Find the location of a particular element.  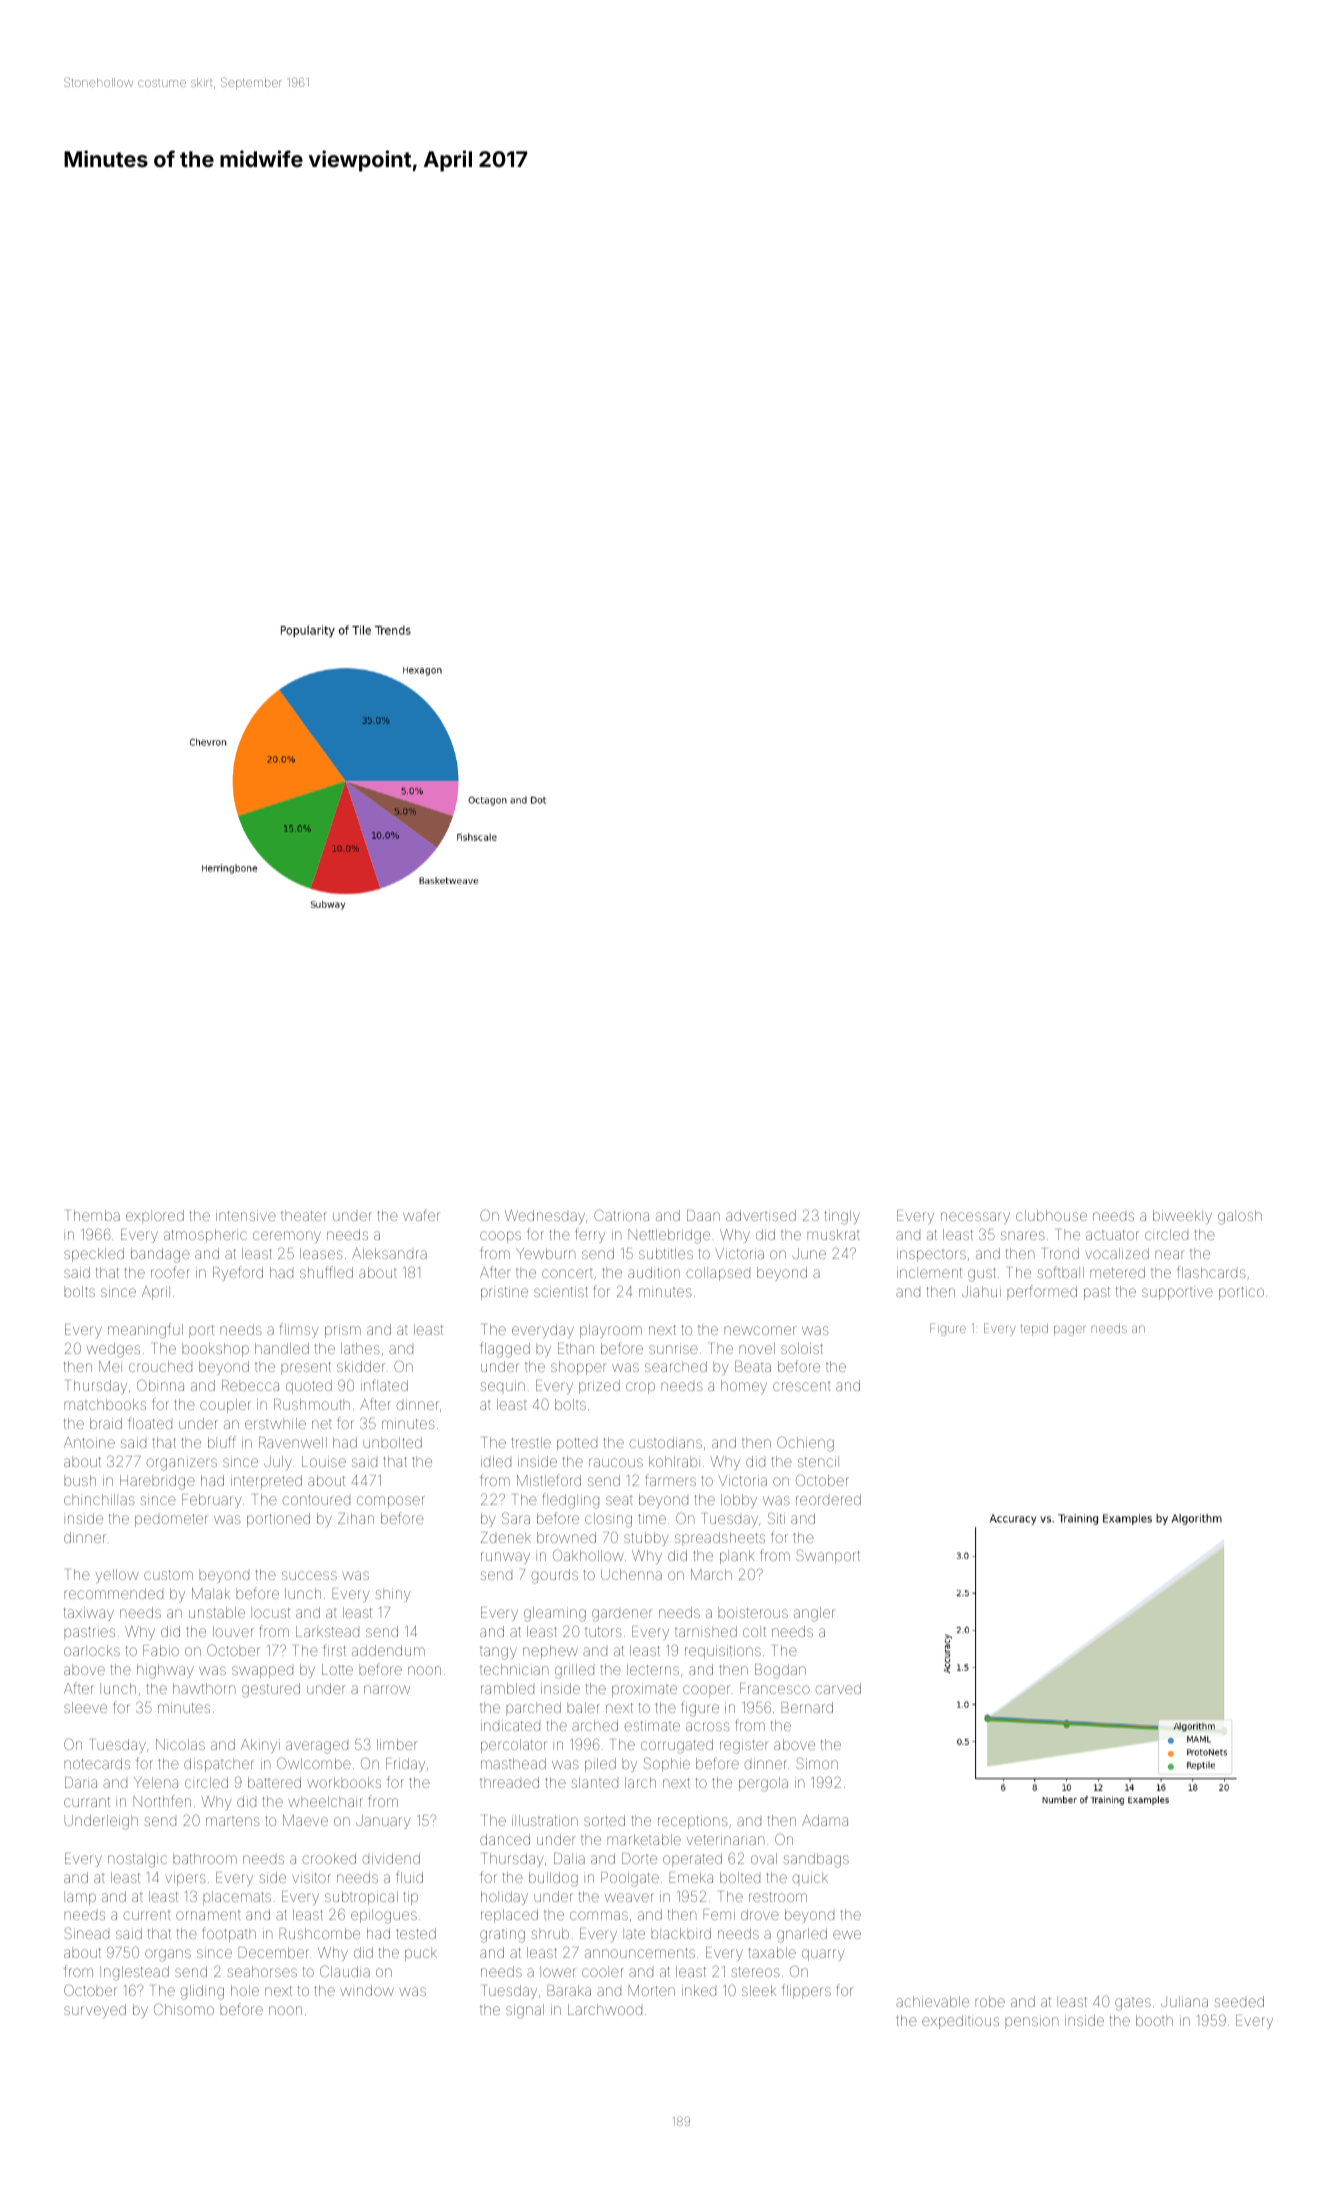

Morten is located at coordinates (651, 1990).
